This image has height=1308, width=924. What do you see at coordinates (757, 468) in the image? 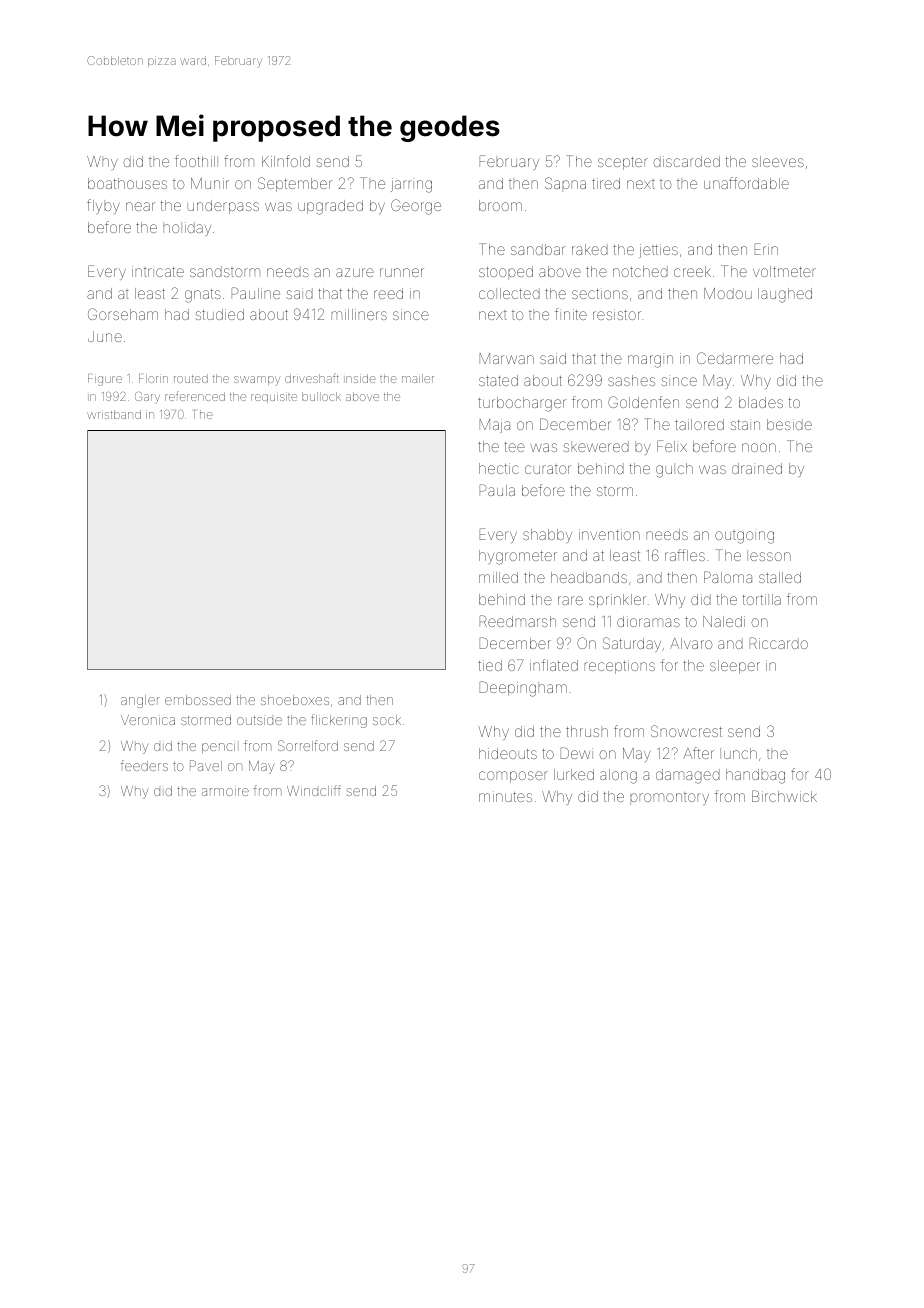
I see `drained` at bounding box center [757, 468].
